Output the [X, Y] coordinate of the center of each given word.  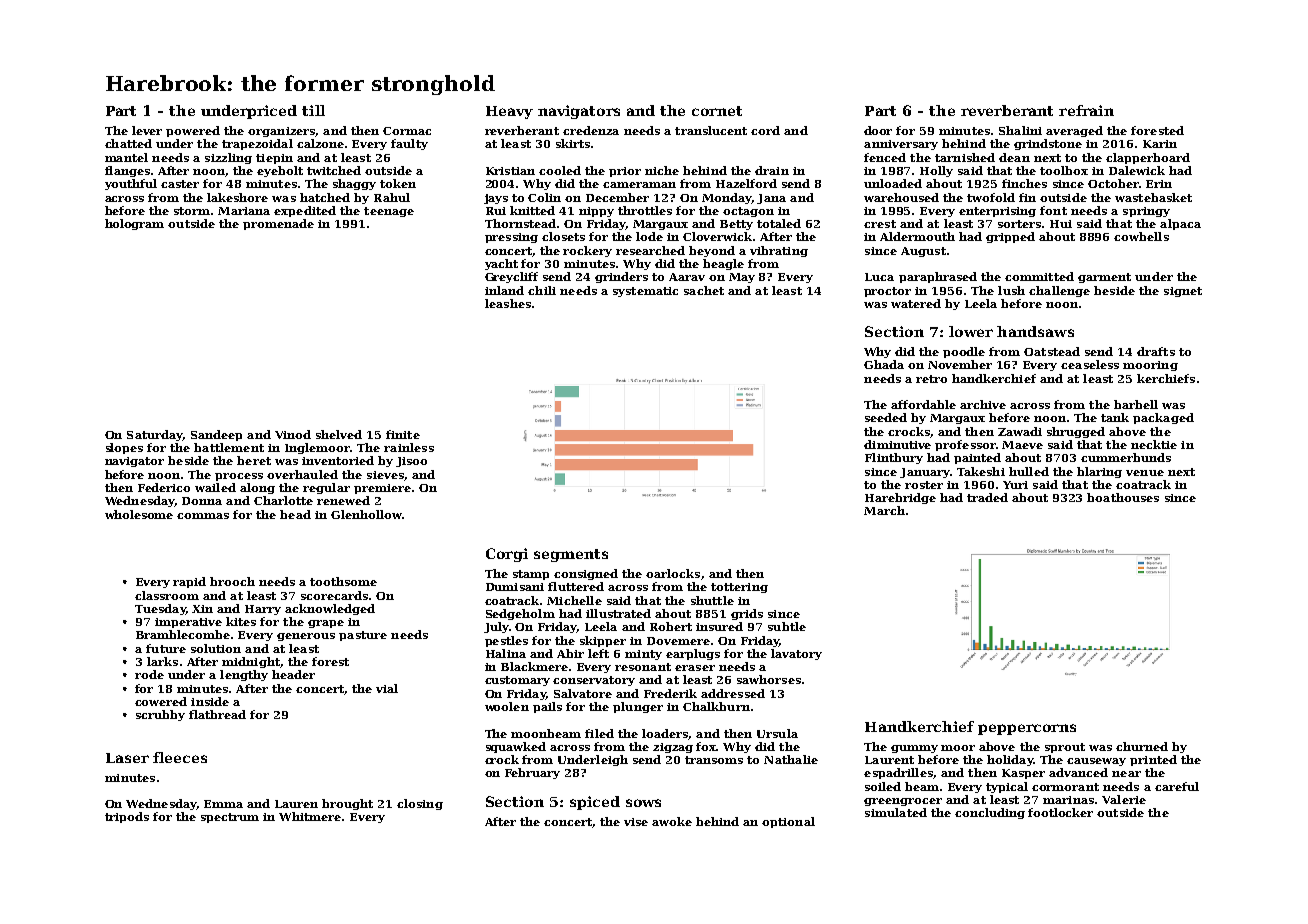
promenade [278, 224]
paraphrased [938, 277]
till [313, 110]
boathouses [1123, 497]
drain [772, 170]
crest [880, 224]
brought [347, 804]
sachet [704, 290]
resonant [643, 667]
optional [788, 822]
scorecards [334, 595]
